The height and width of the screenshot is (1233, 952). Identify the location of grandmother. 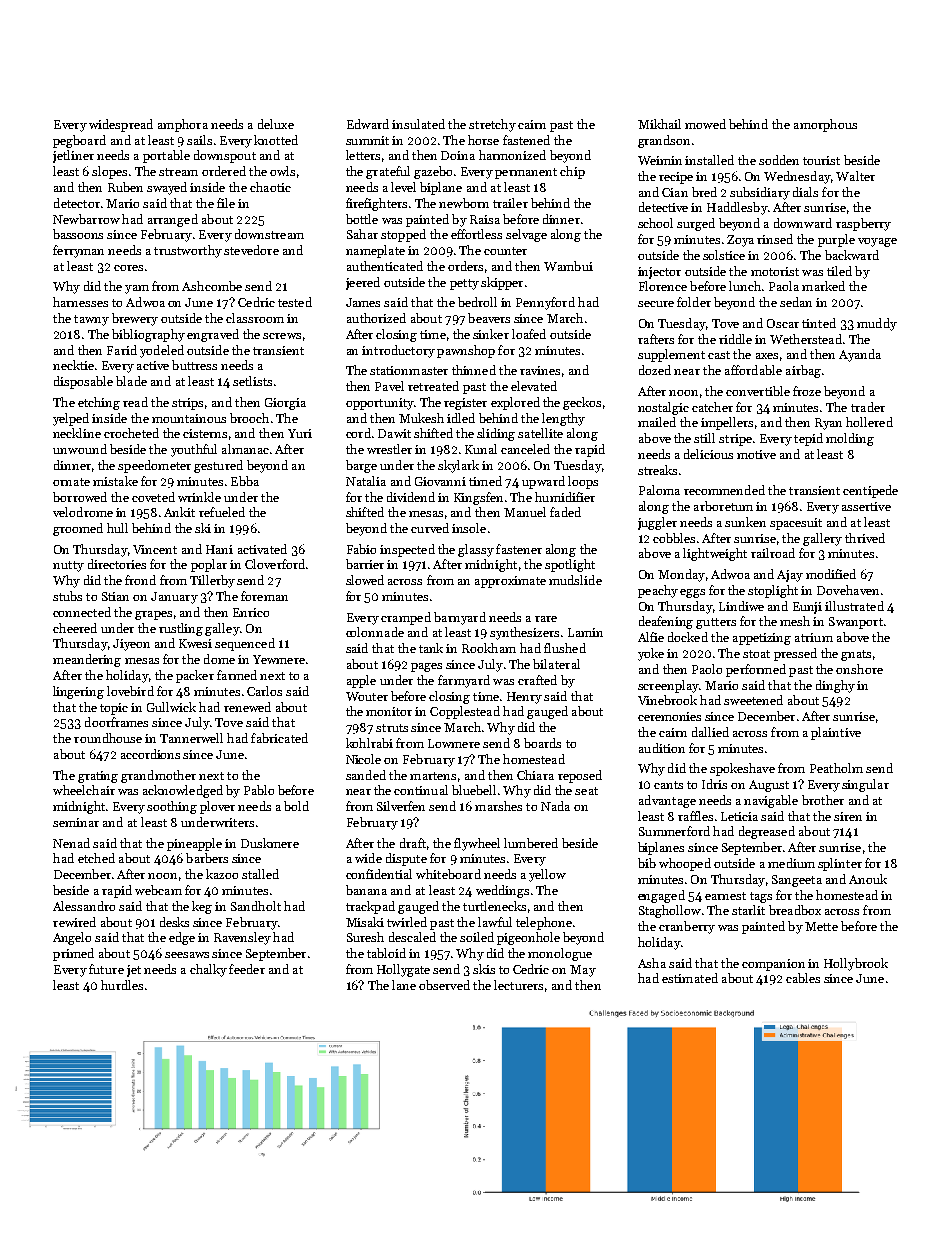
(158, 776).
